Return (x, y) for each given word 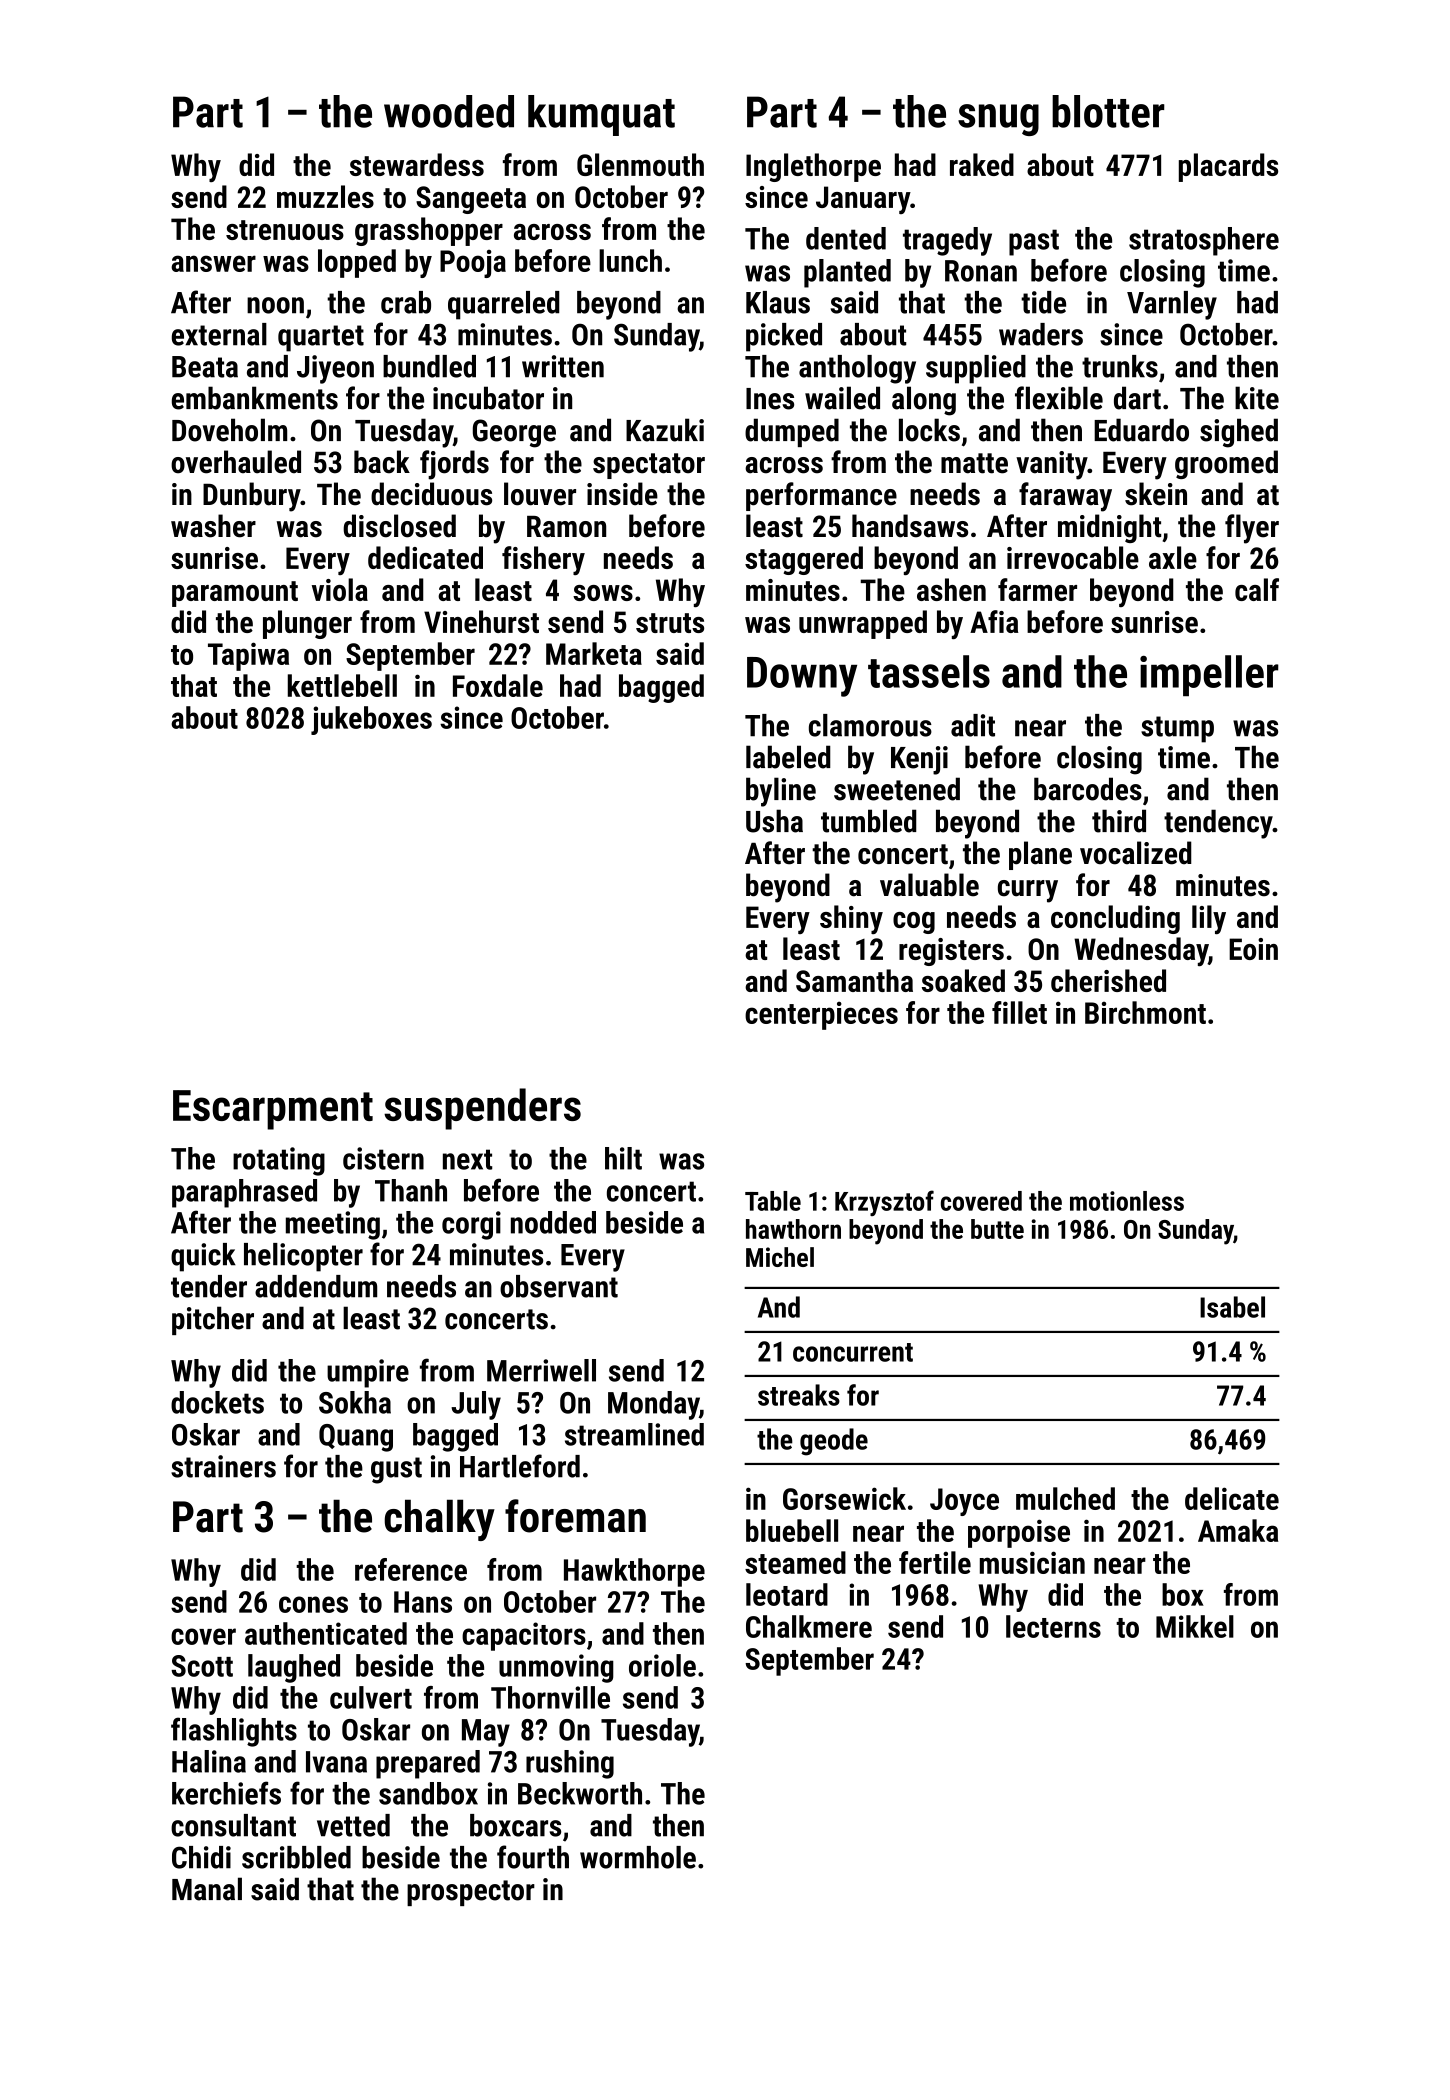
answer (213, 263)
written (563, 366)
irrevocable (1073, 557)
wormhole (638, 1857)
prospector (471, 1893)
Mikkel (1195, 1626)
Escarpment (273, 1110)
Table (773, 1201)
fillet (1019, 1012)
